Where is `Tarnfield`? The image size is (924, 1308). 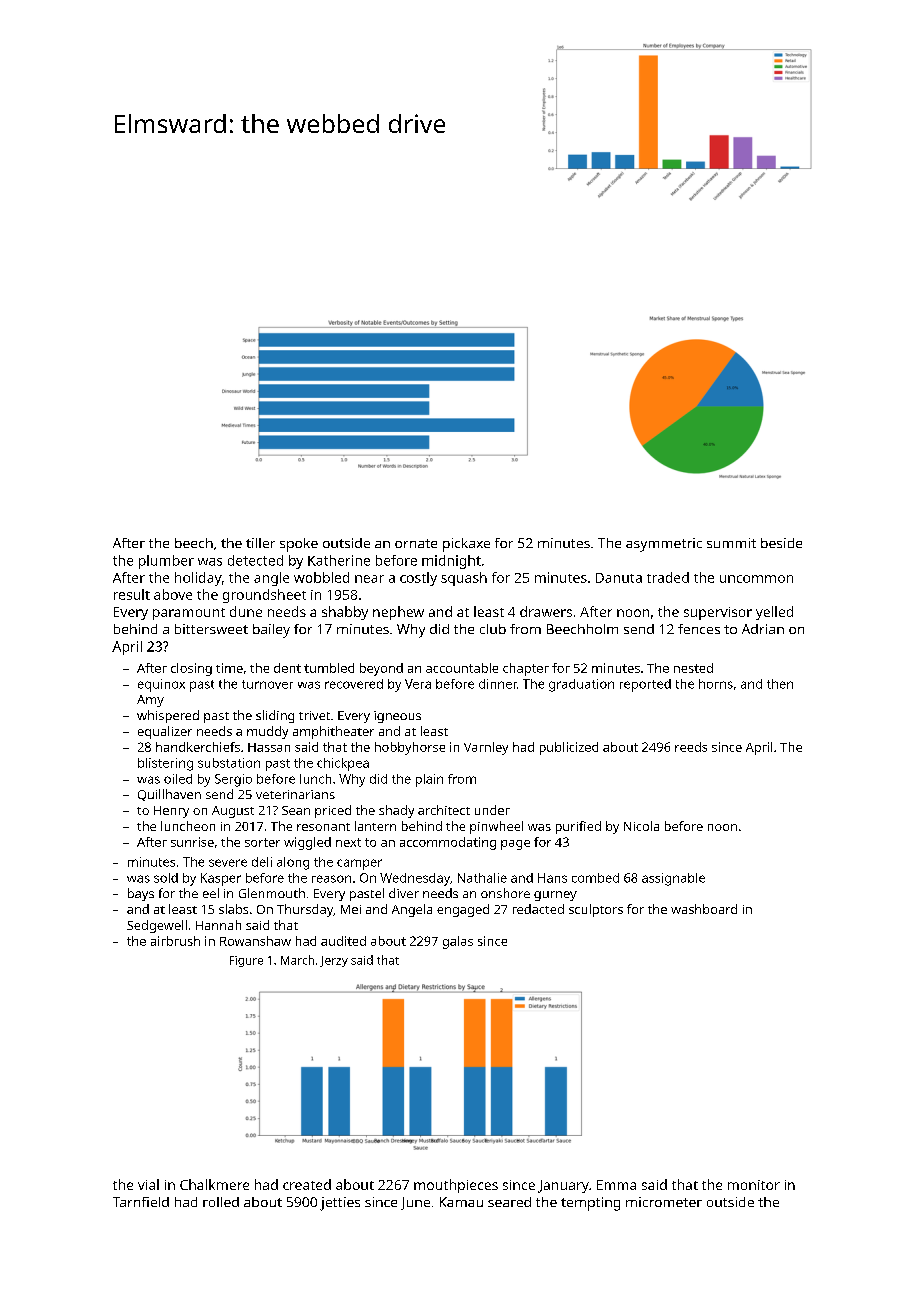 Tarnfield is located at coordinates (141, 1202).
